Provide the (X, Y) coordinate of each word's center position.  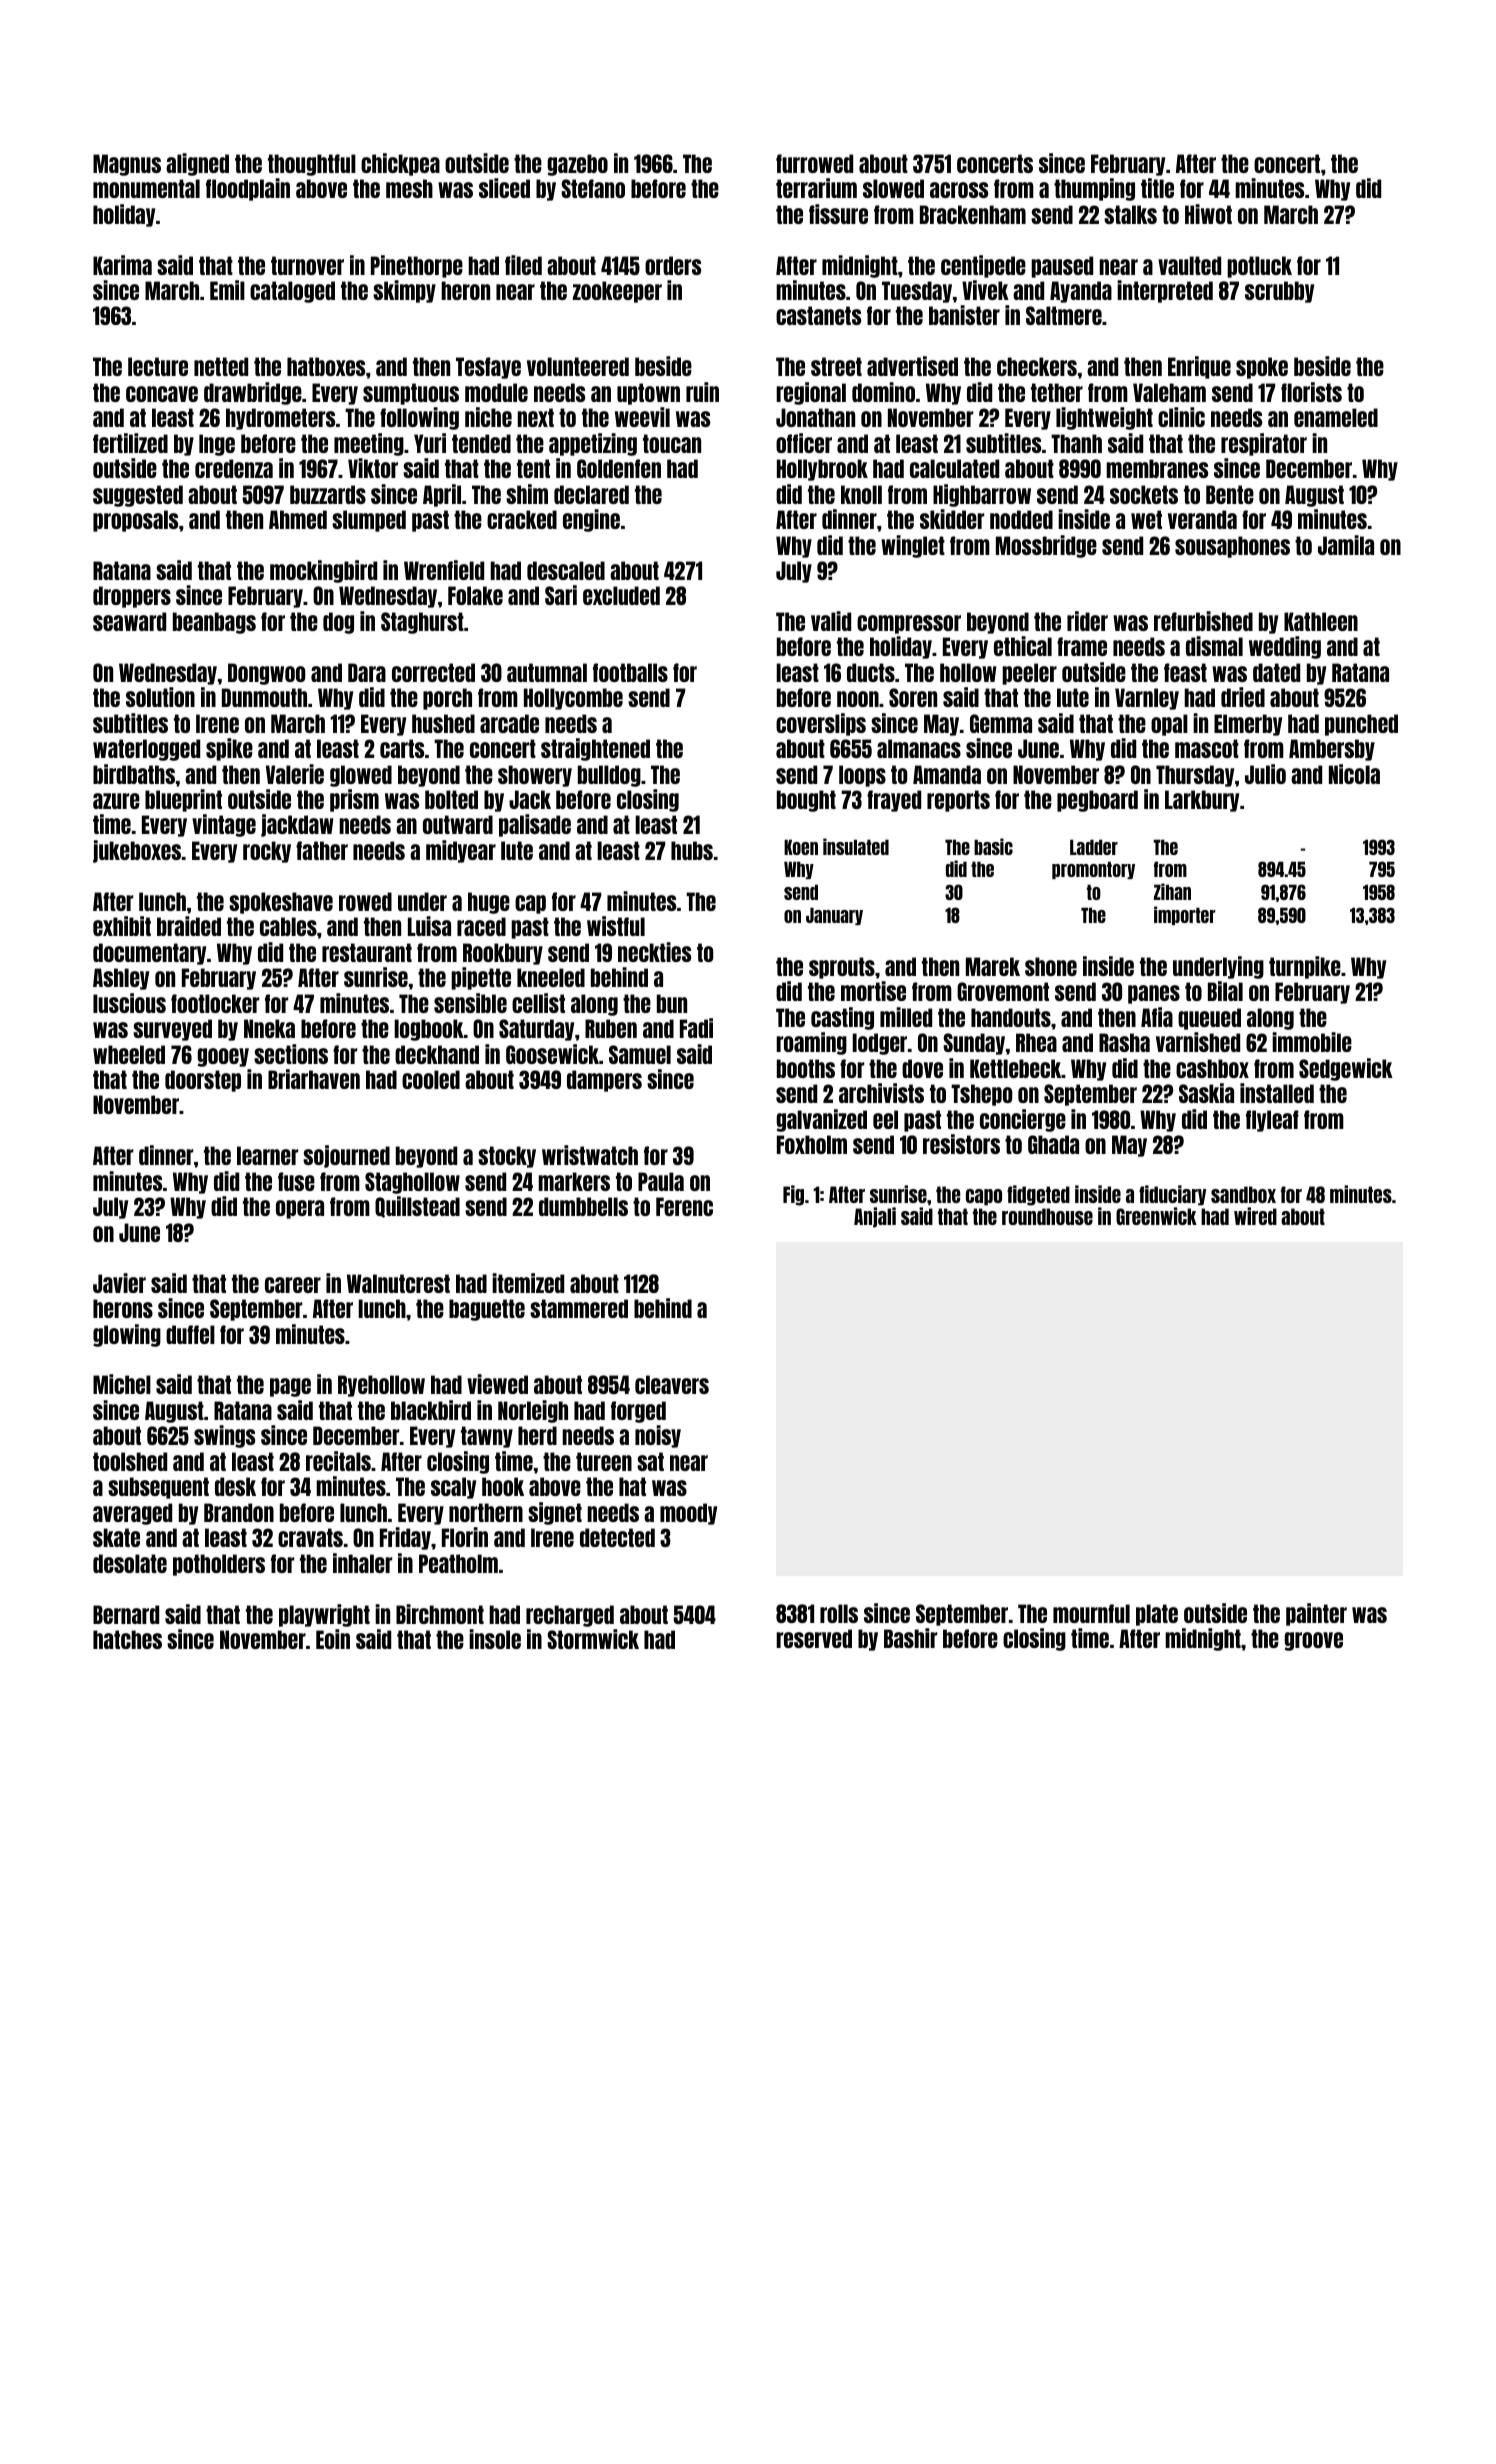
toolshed (130, 1461)
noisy (658, 1436)
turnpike (1305, 967)
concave (162, 394)
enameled (1336, 417)
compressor (909, 624)
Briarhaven (314, 1079)
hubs (692, 850)
